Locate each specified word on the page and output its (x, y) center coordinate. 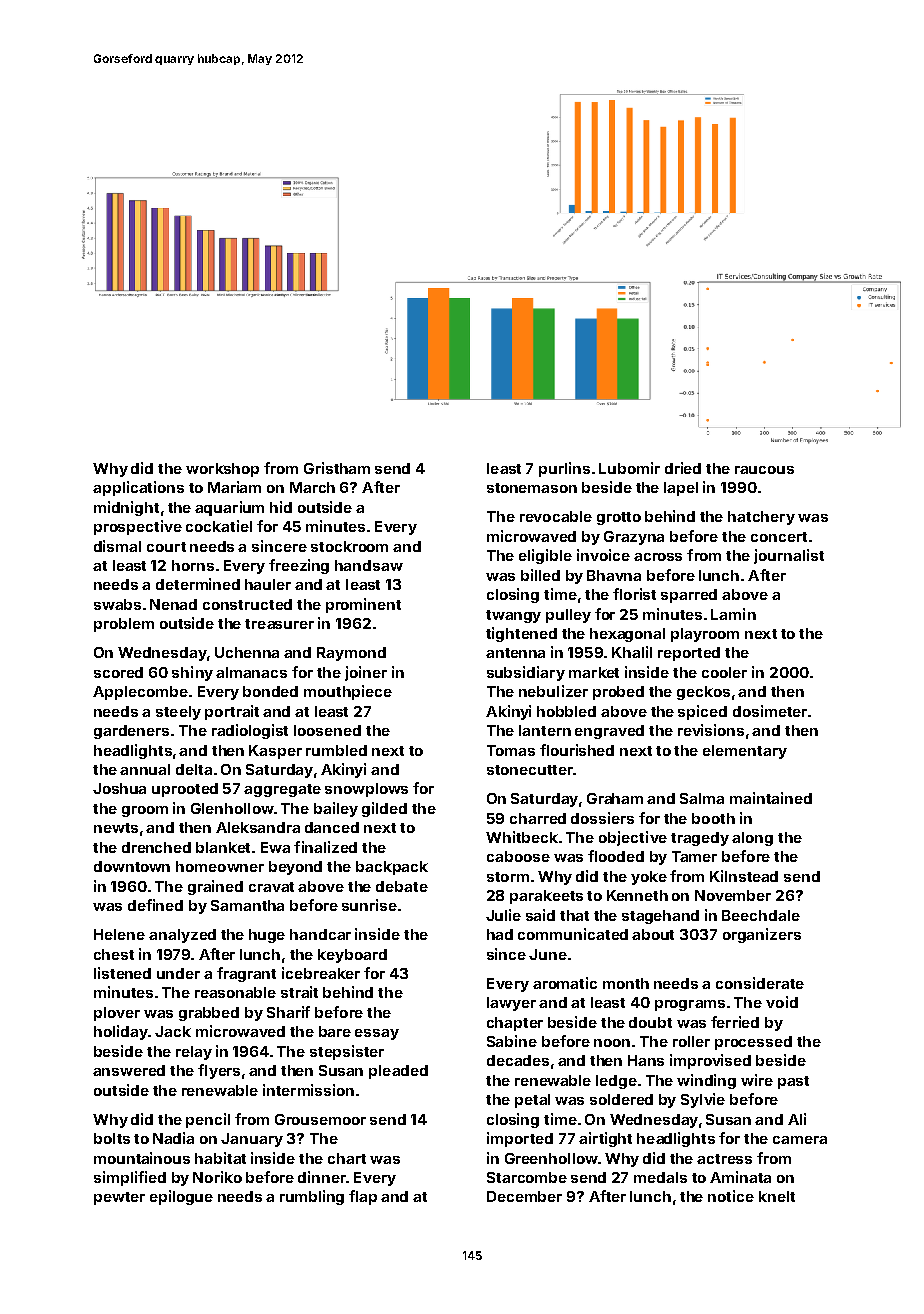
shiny (192, 673)
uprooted (185, 790)
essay (377, 1034)
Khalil (632, 652)
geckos (703, 693)
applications (138, 488)
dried (683, 468)
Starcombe (527, 1177)
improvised (710, 1061)
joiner (366, 673)
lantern (545, 730)
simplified (130, 1178)
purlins (564, 469)
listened (122, 973)
